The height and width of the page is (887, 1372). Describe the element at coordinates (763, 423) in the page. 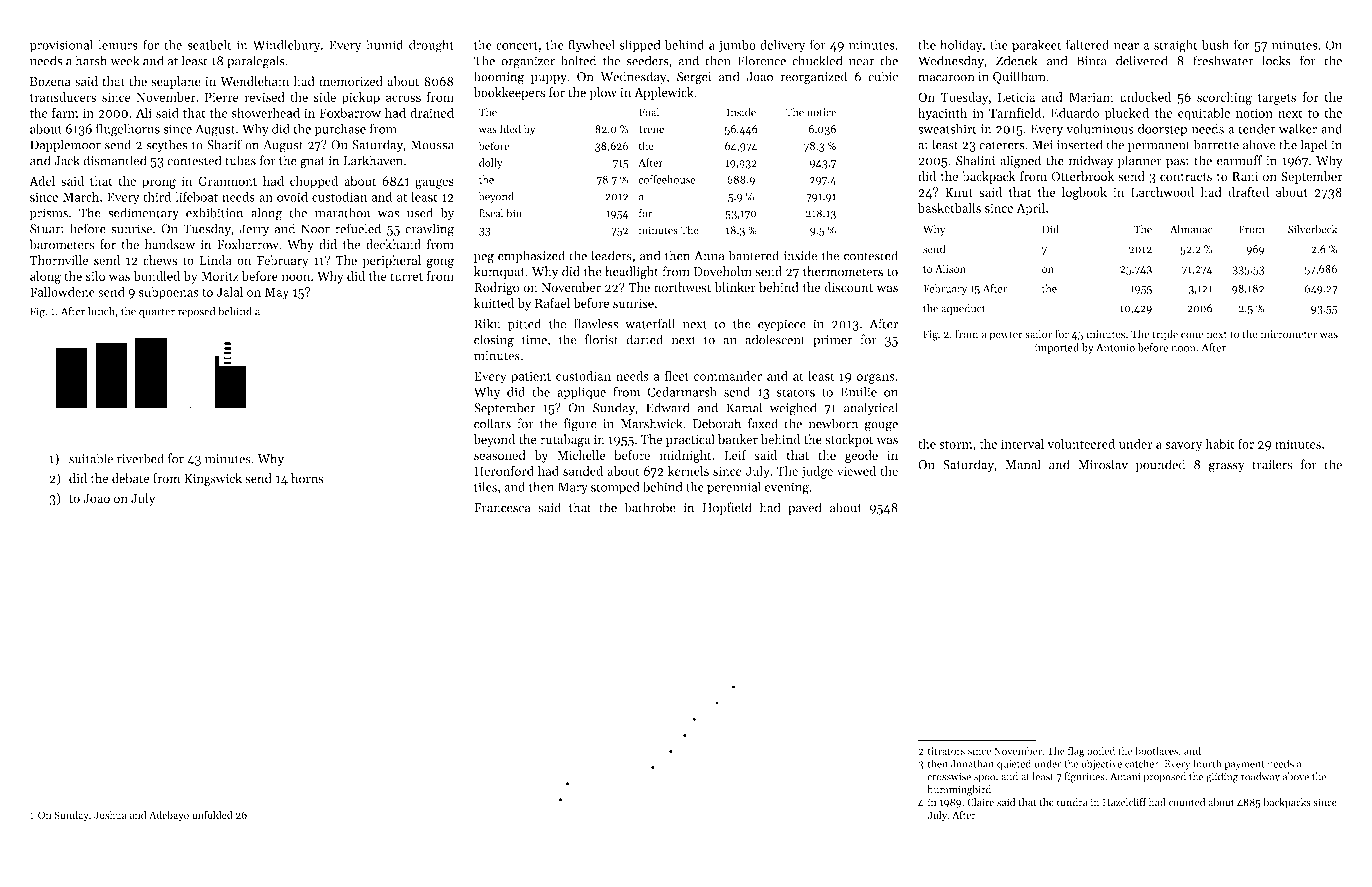

I see `faxed` at that location.
